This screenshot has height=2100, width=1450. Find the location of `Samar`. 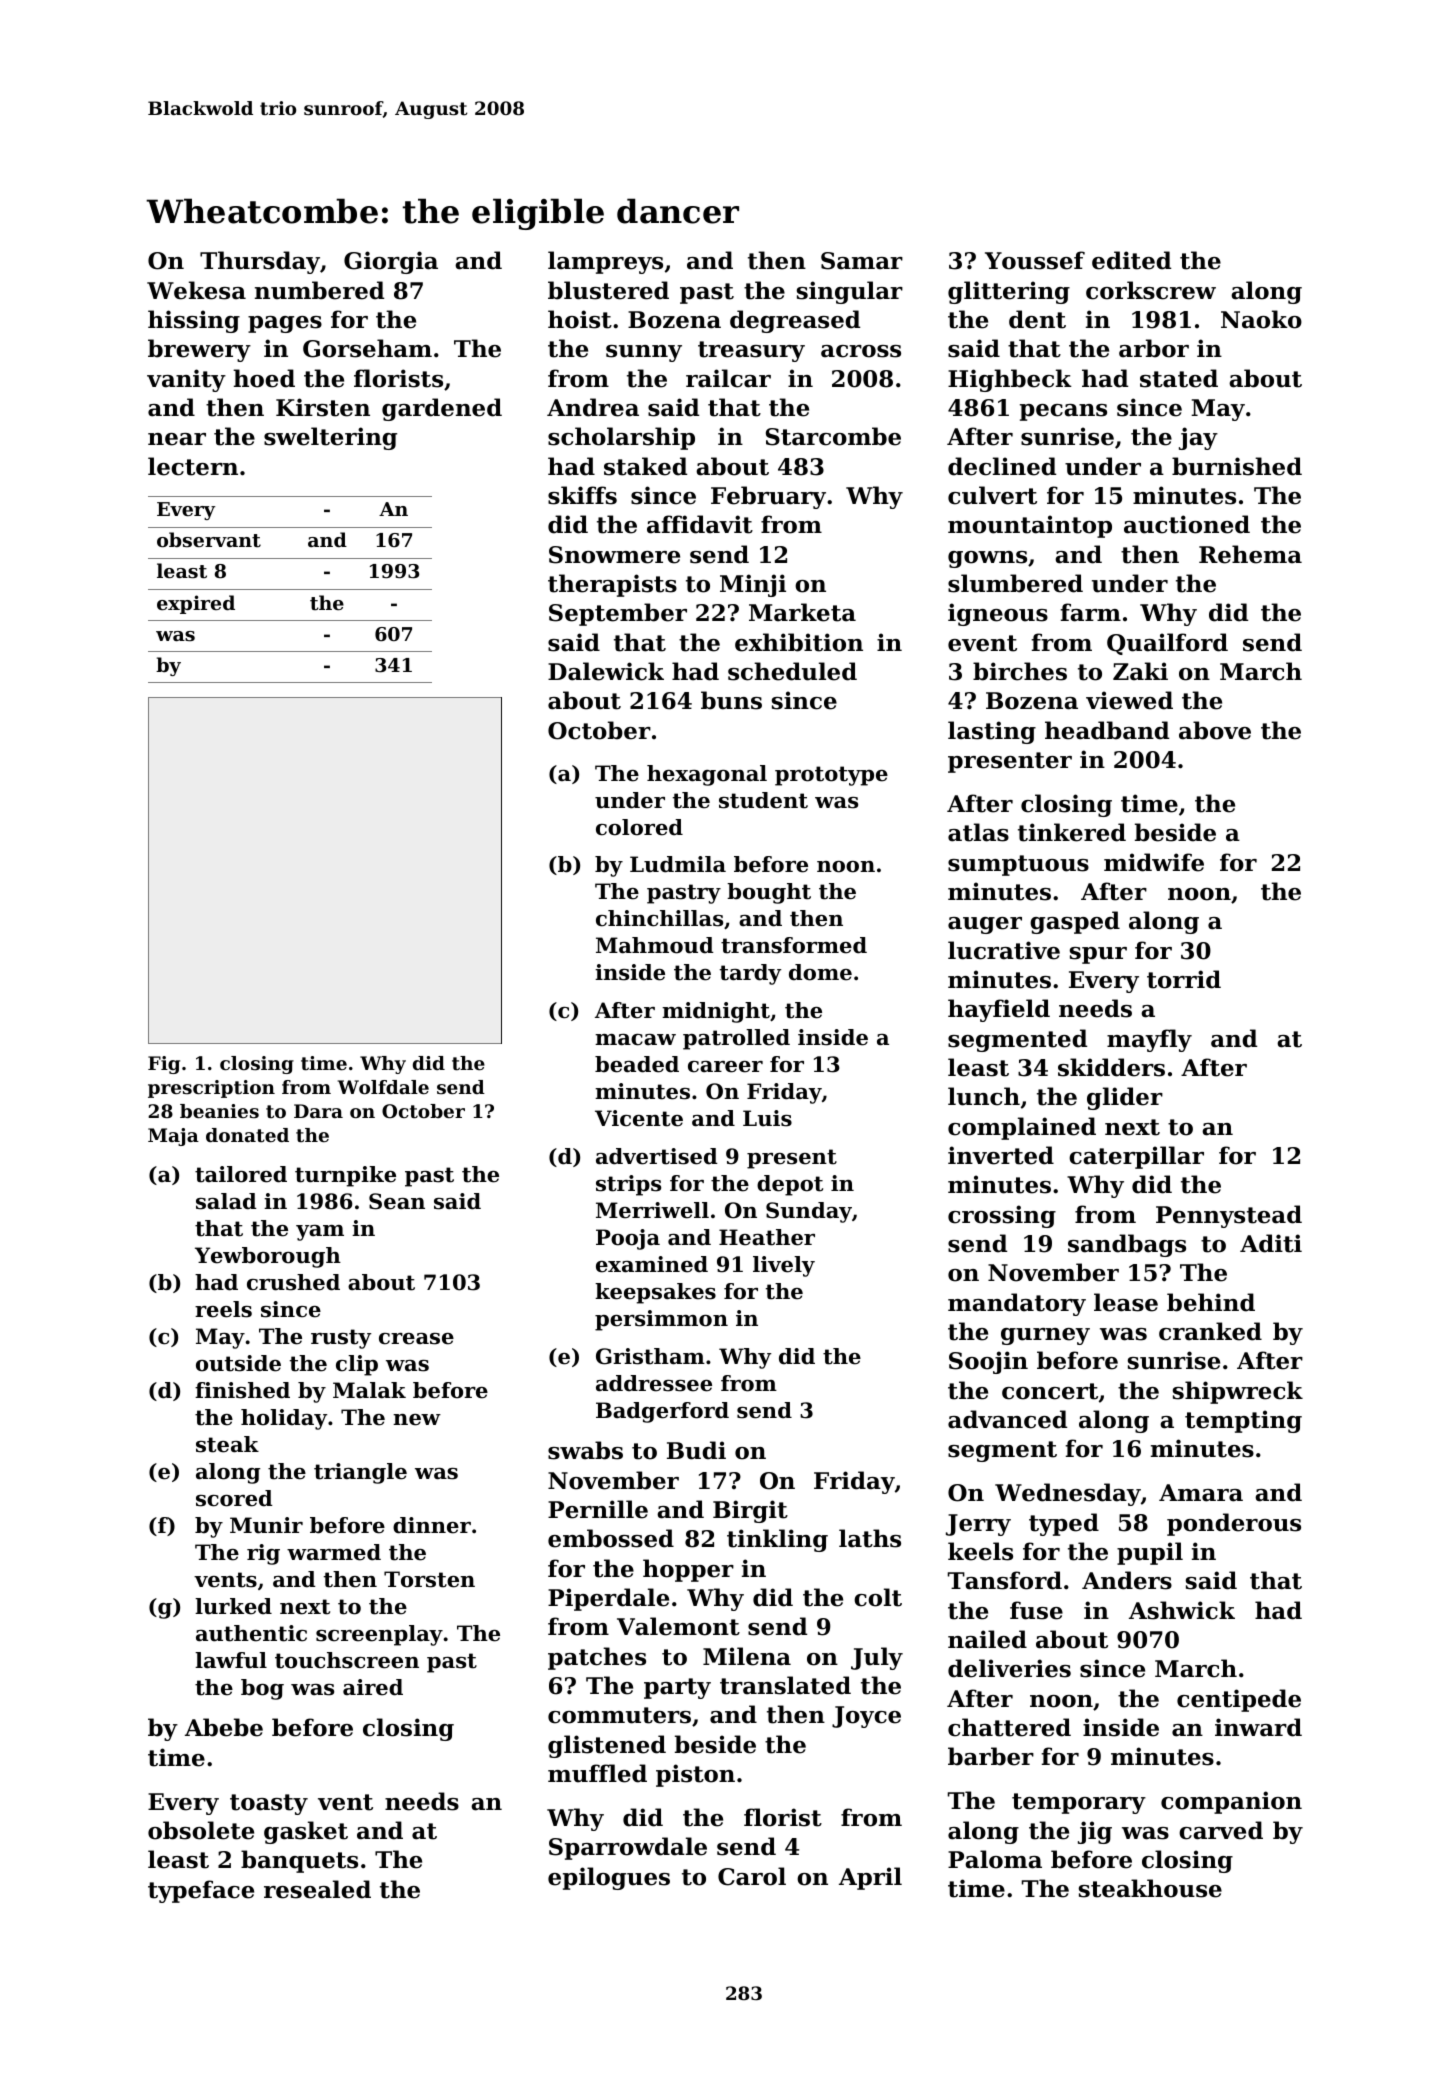

Samar is located at coordinates (862, 261).
